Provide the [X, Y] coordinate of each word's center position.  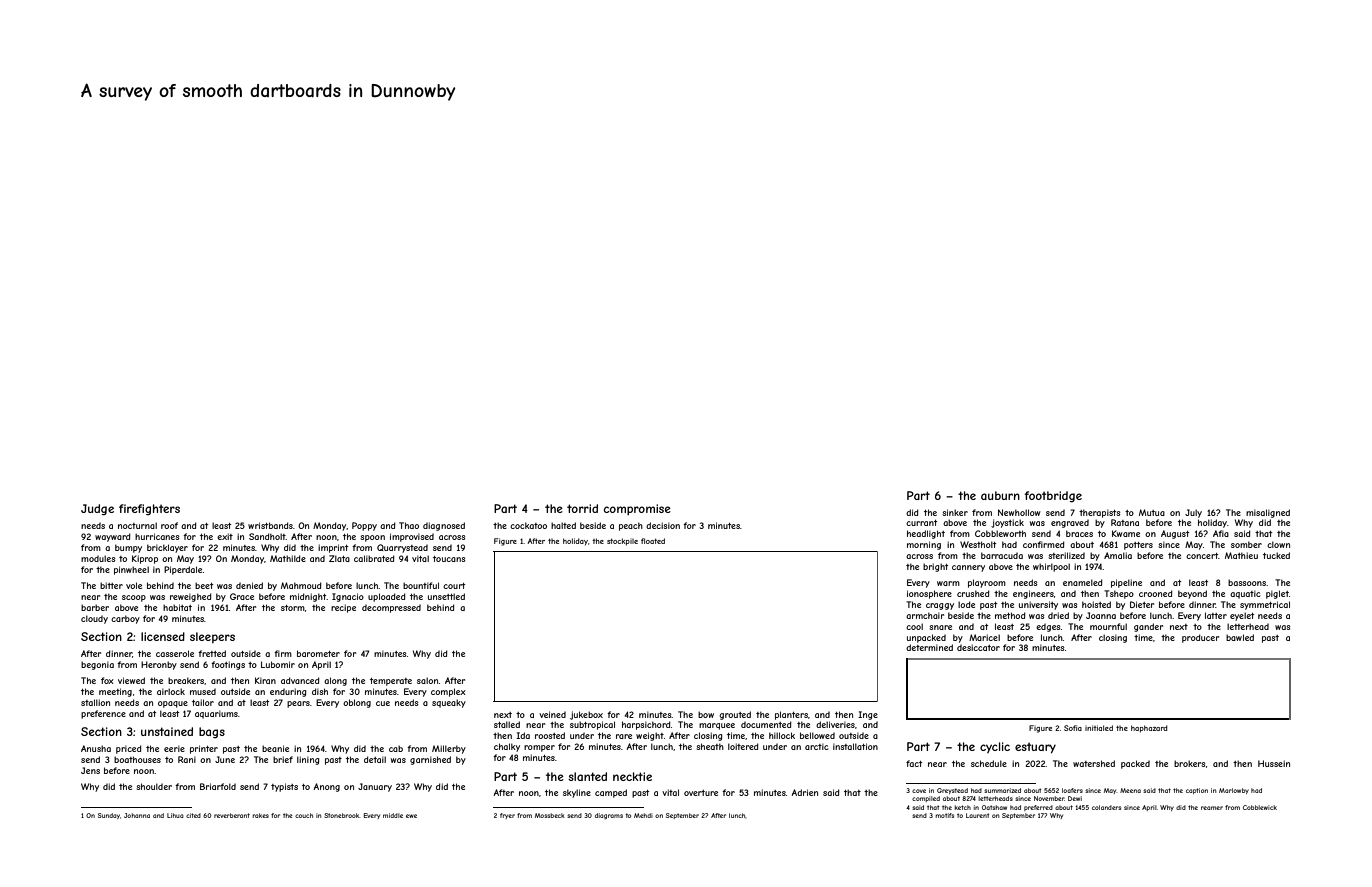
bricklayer [167, 548]
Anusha [96, 748]
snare [940, 627]
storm [293, 608]
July [1193, 513]
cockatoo [528, 525]
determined [929, 647]
